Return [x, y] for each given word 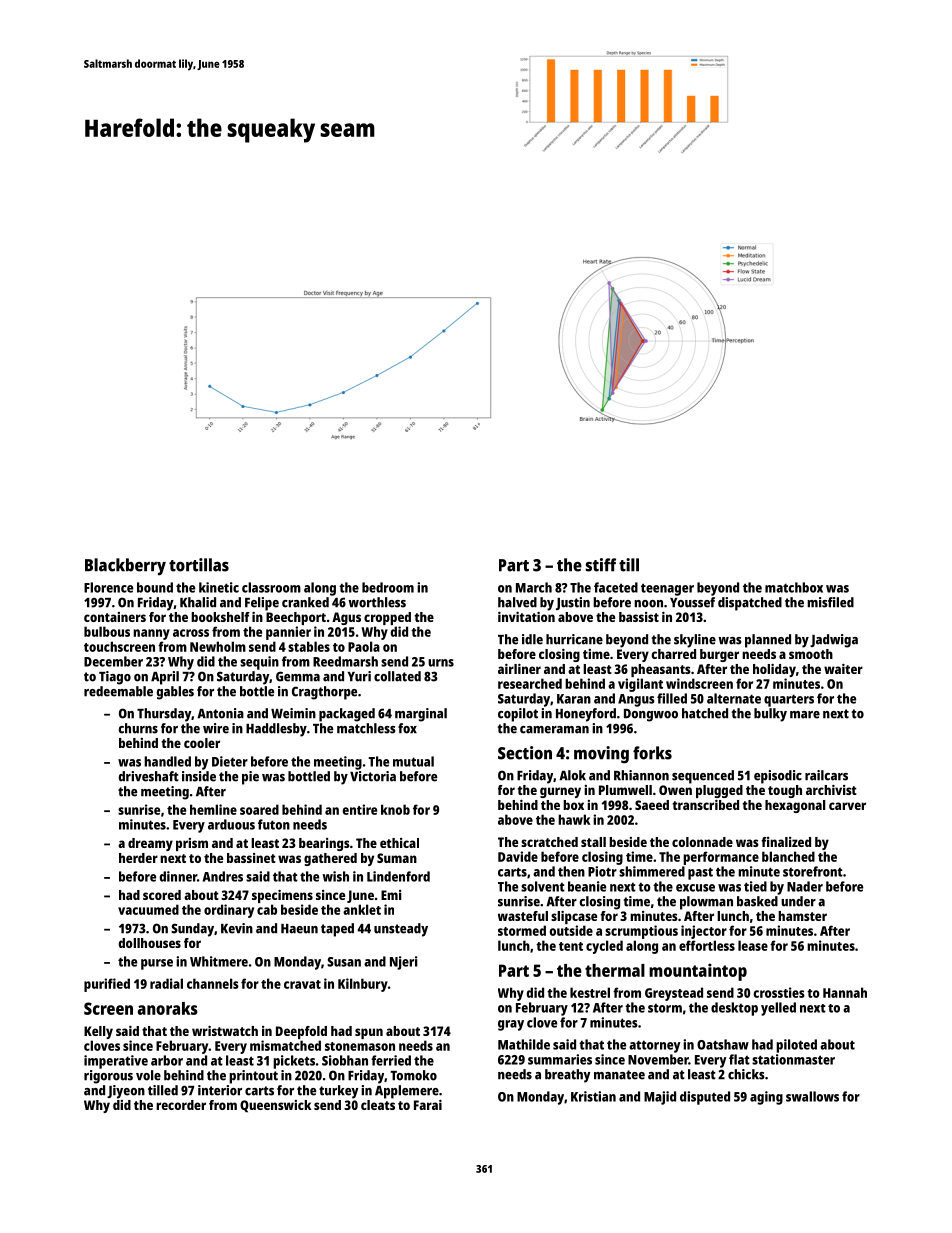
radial [166, 983]
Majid [660, 1098]
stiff [601, 565]
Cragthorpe [324, 693]
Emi [391, 895]
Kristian [593, 1096]
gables [175, 693]
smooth [811, 654]
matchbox [794, 587]
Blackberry [125, 567]
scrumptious [641, 932]
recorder [181, 1105]
